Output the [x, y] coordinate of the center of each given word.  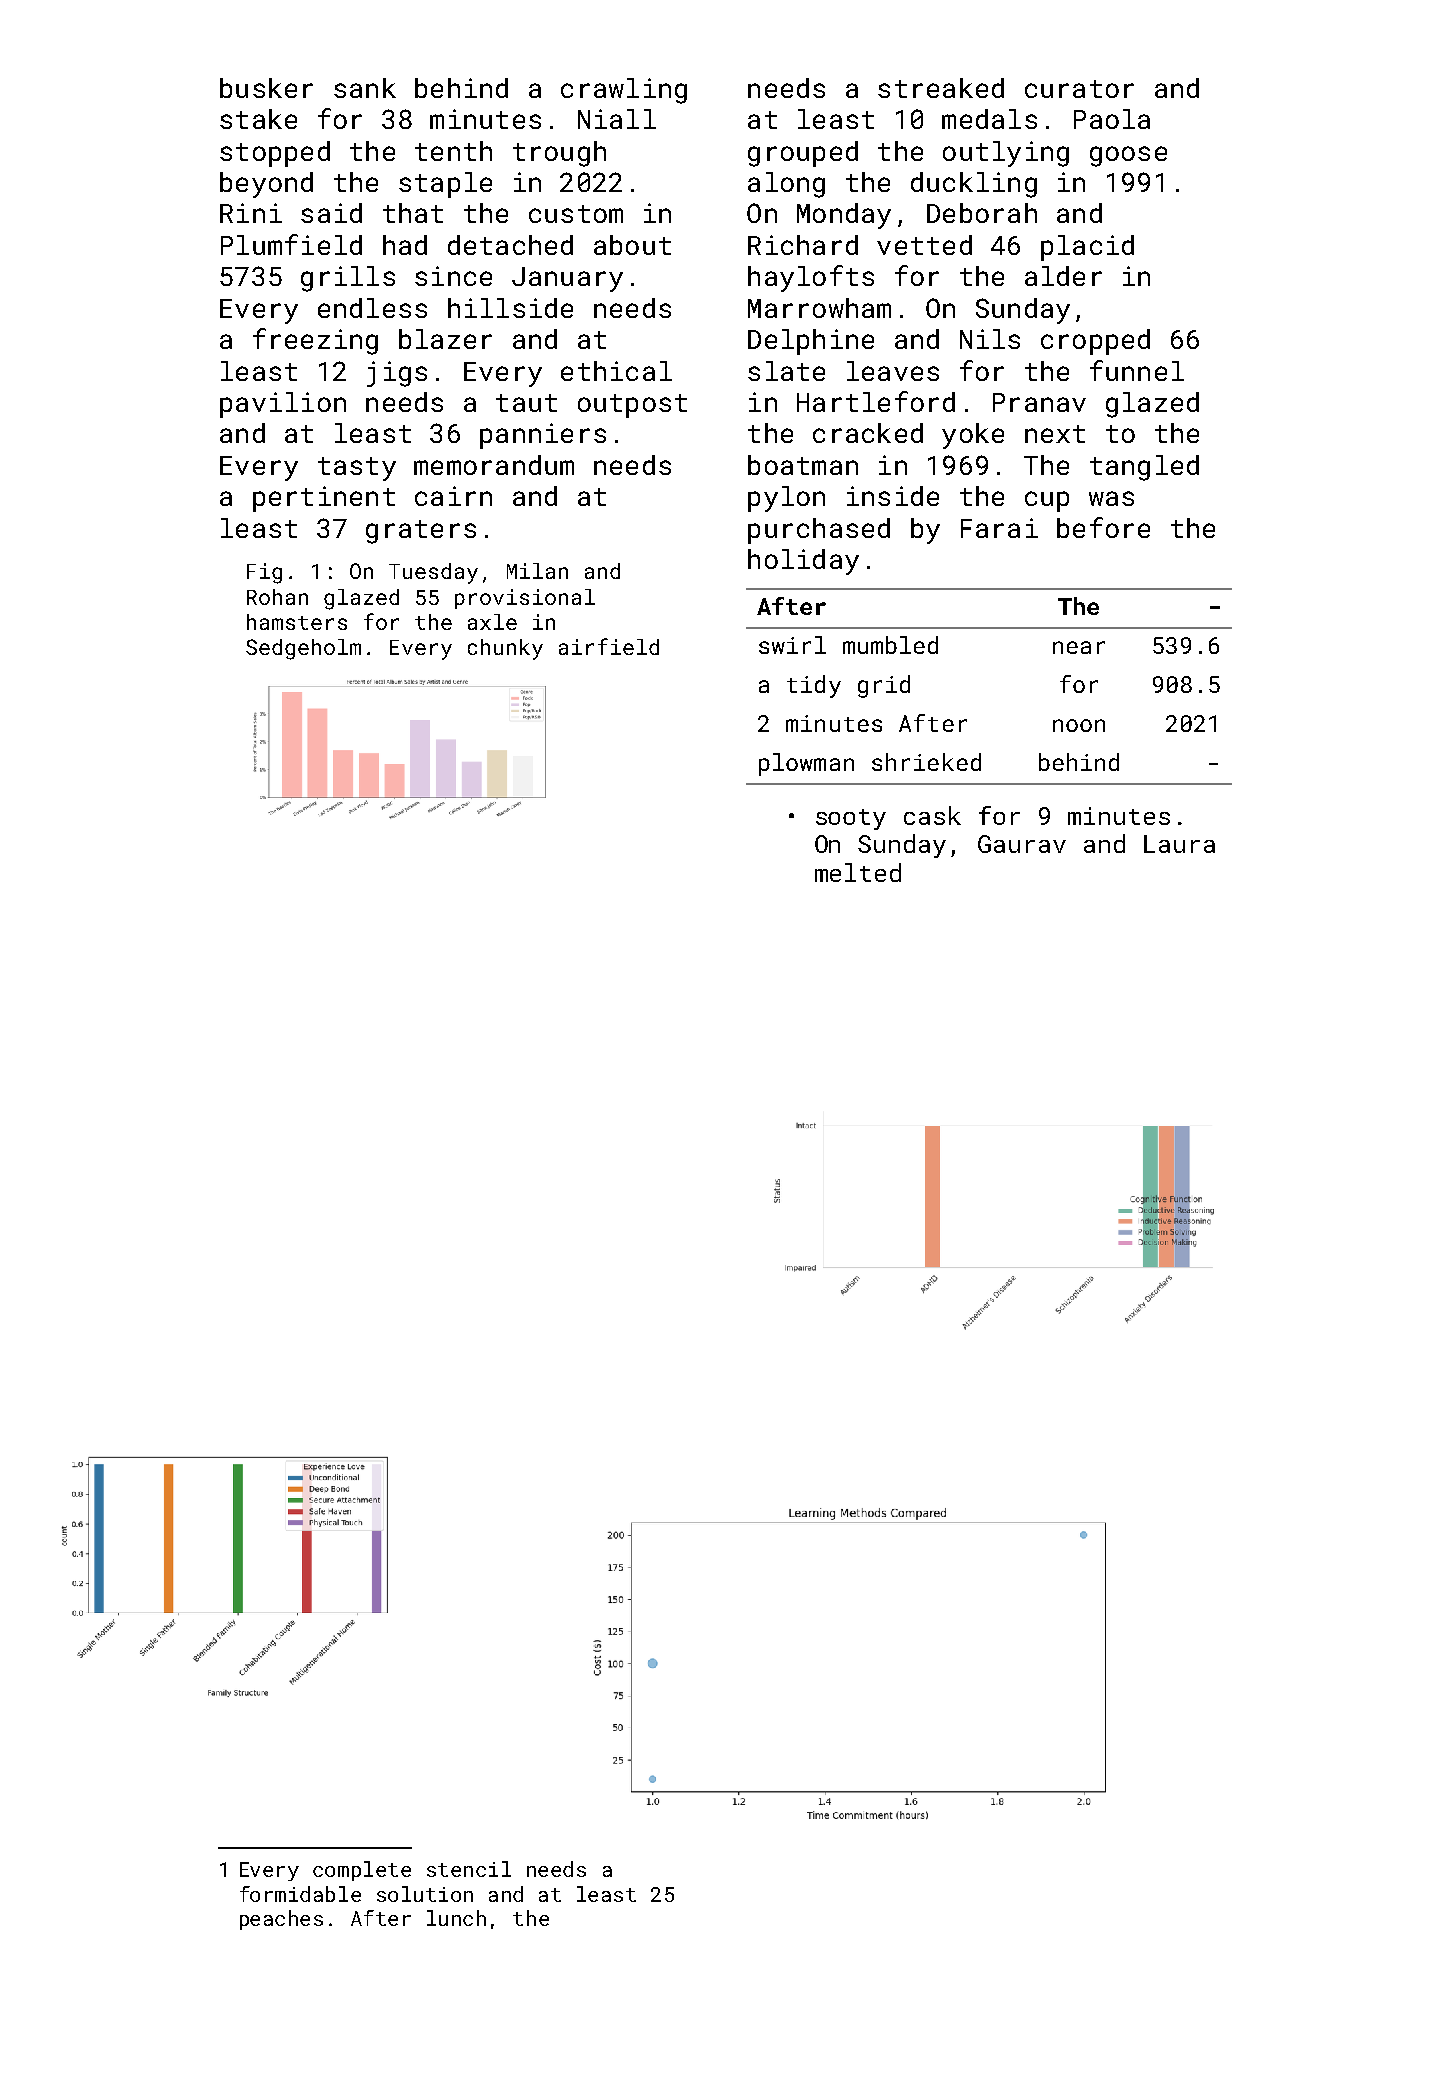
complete [362, 1871]
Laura [1179, 844]
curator [1079, 89]
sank [365, 88]
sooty [851, 819]
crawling [624, 91]
